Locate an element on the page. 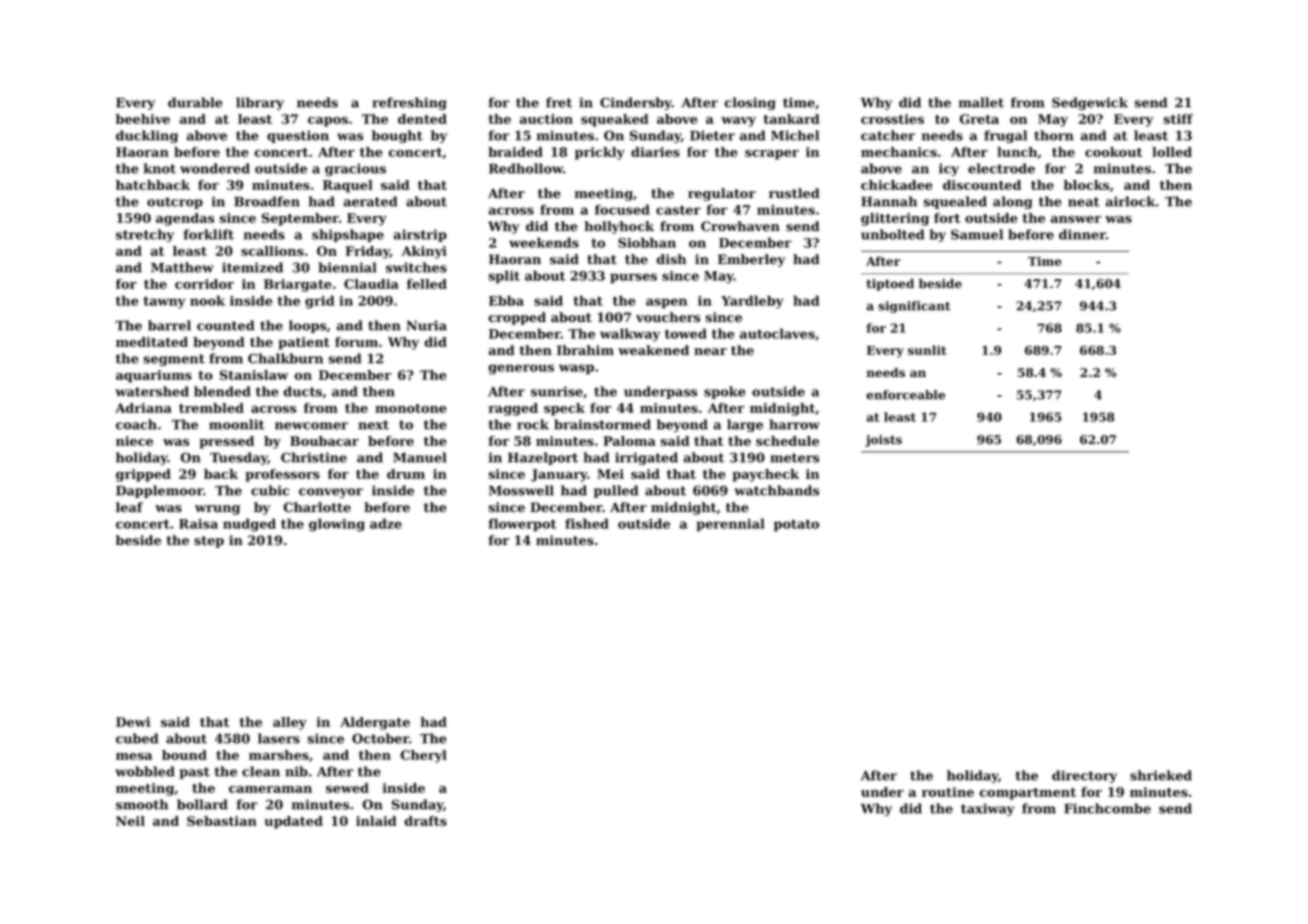  mallet is located at coordinates (981, 102).
